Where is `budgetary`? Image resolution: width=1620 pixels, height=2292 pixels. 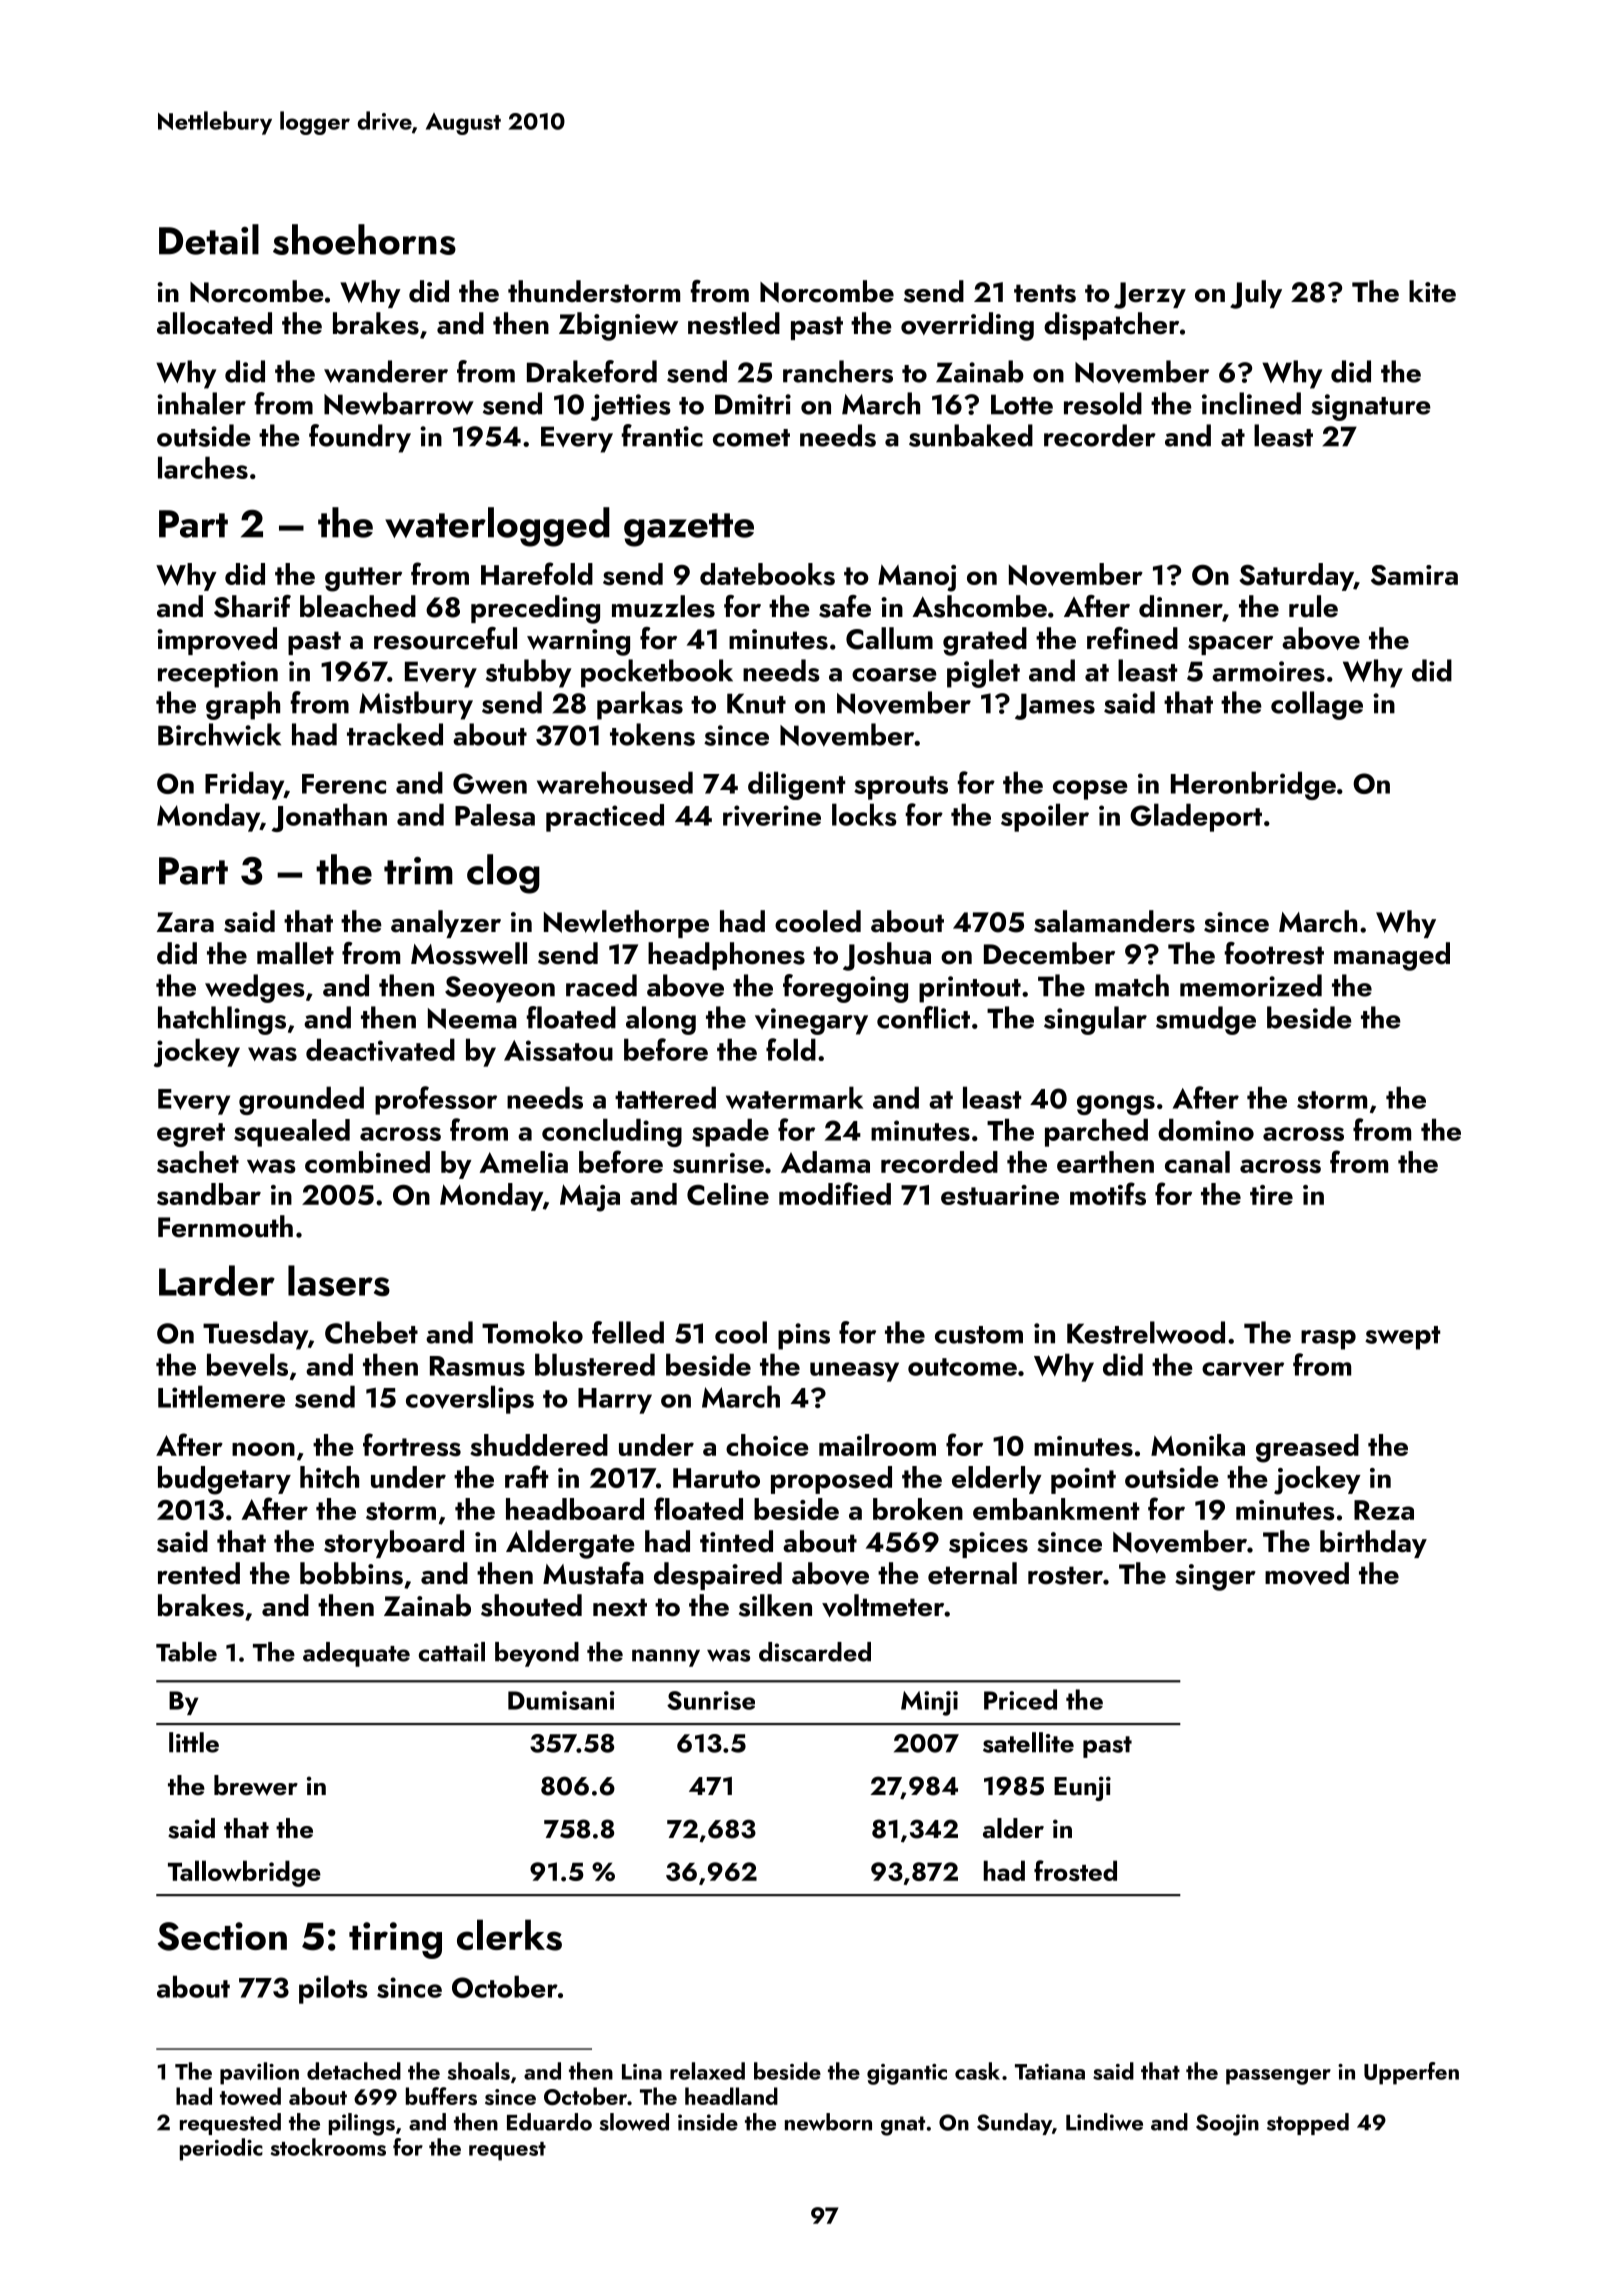
budgetary is located at coordinates (224, 1480).
